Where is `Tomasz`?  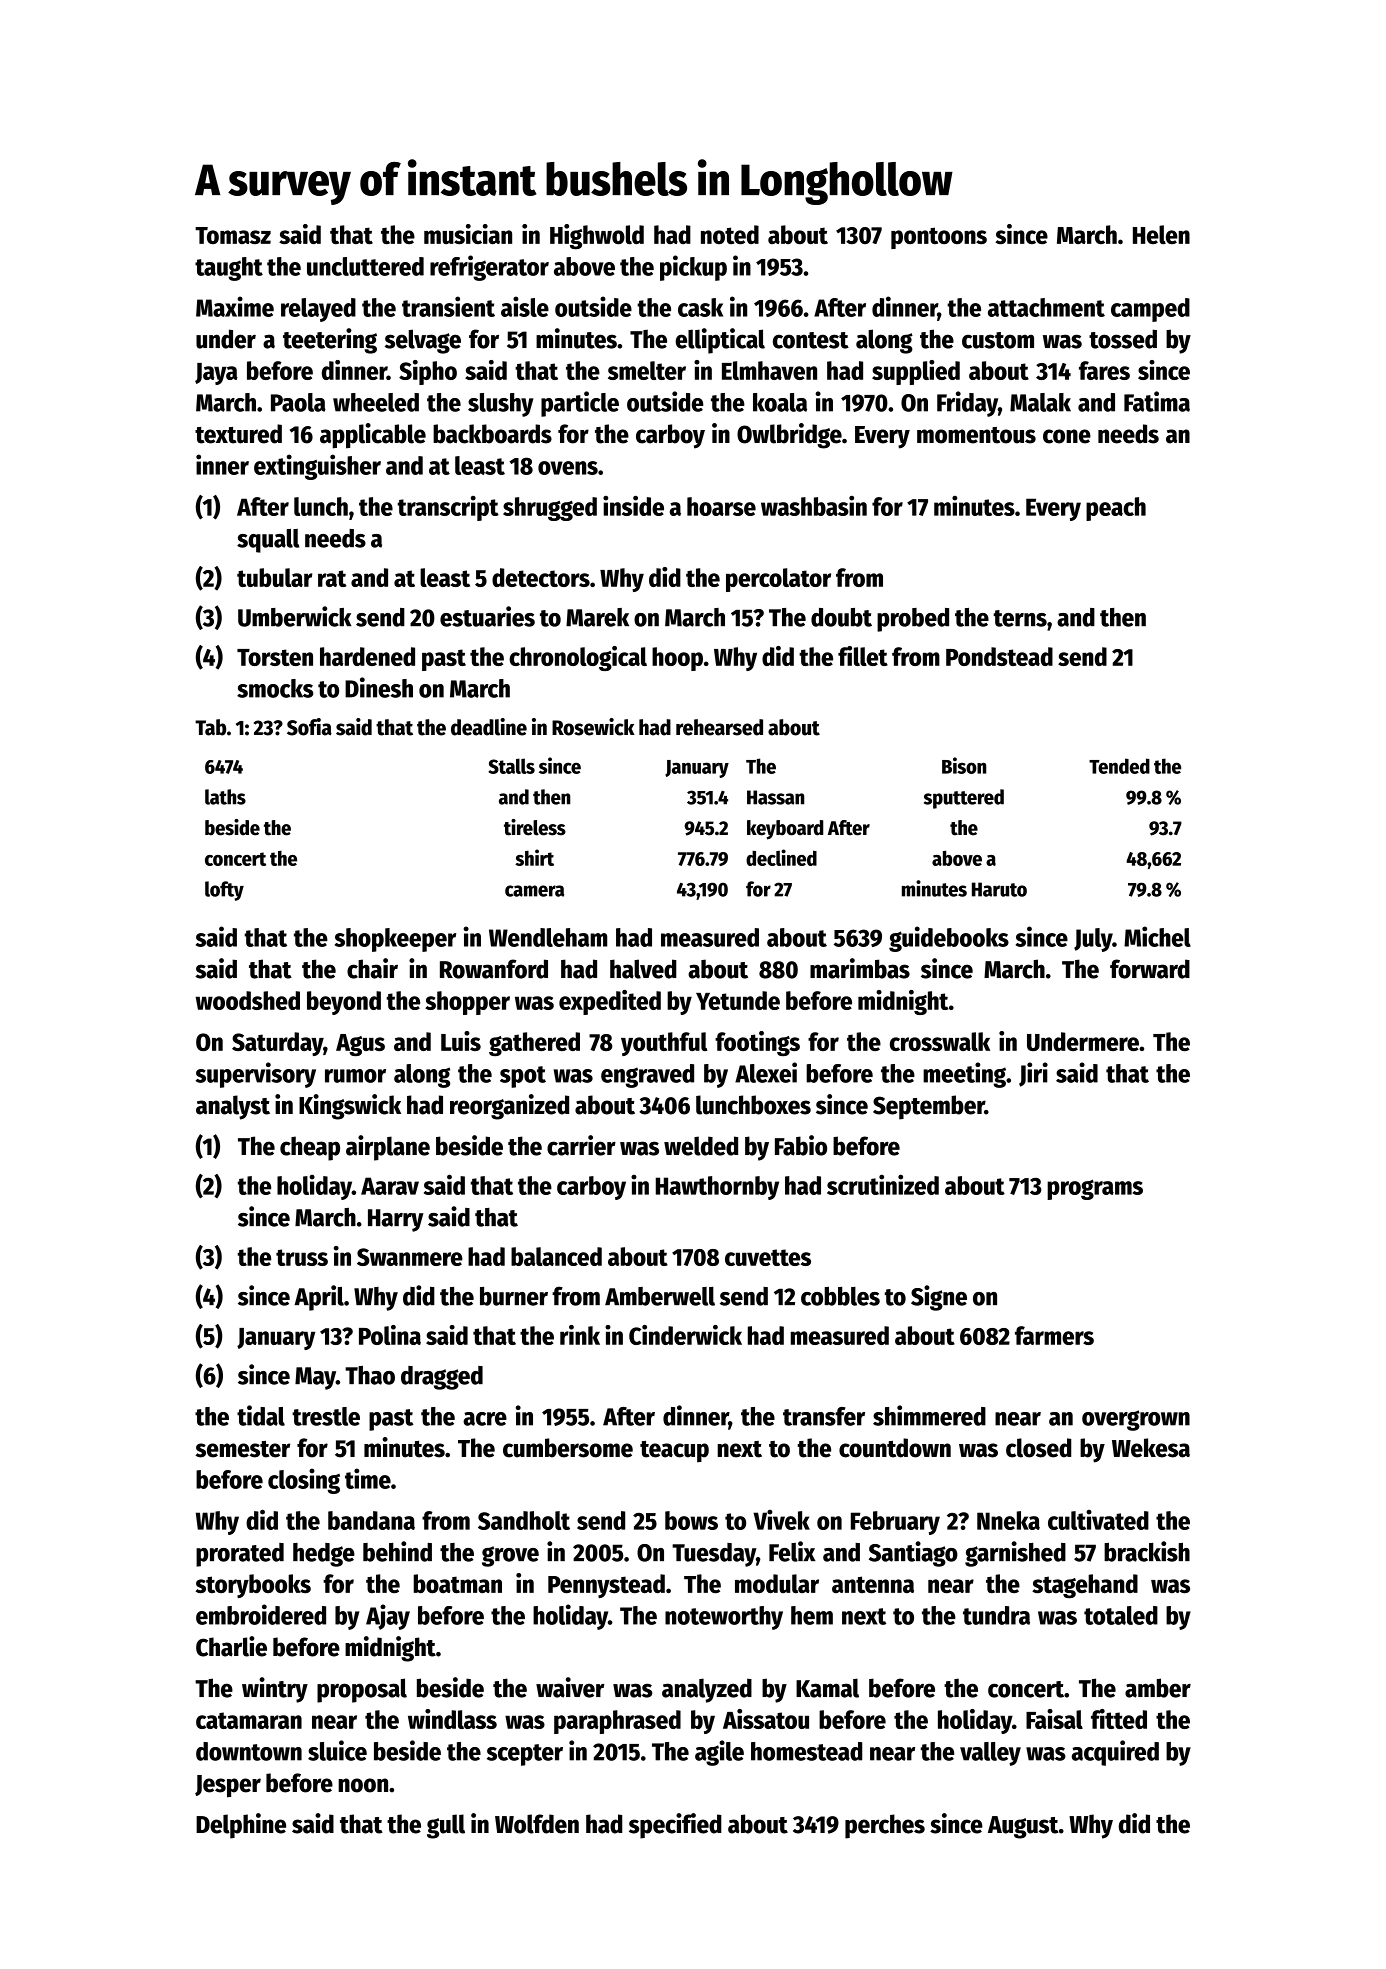 Tomasz is located at coordinates (233, 235).
